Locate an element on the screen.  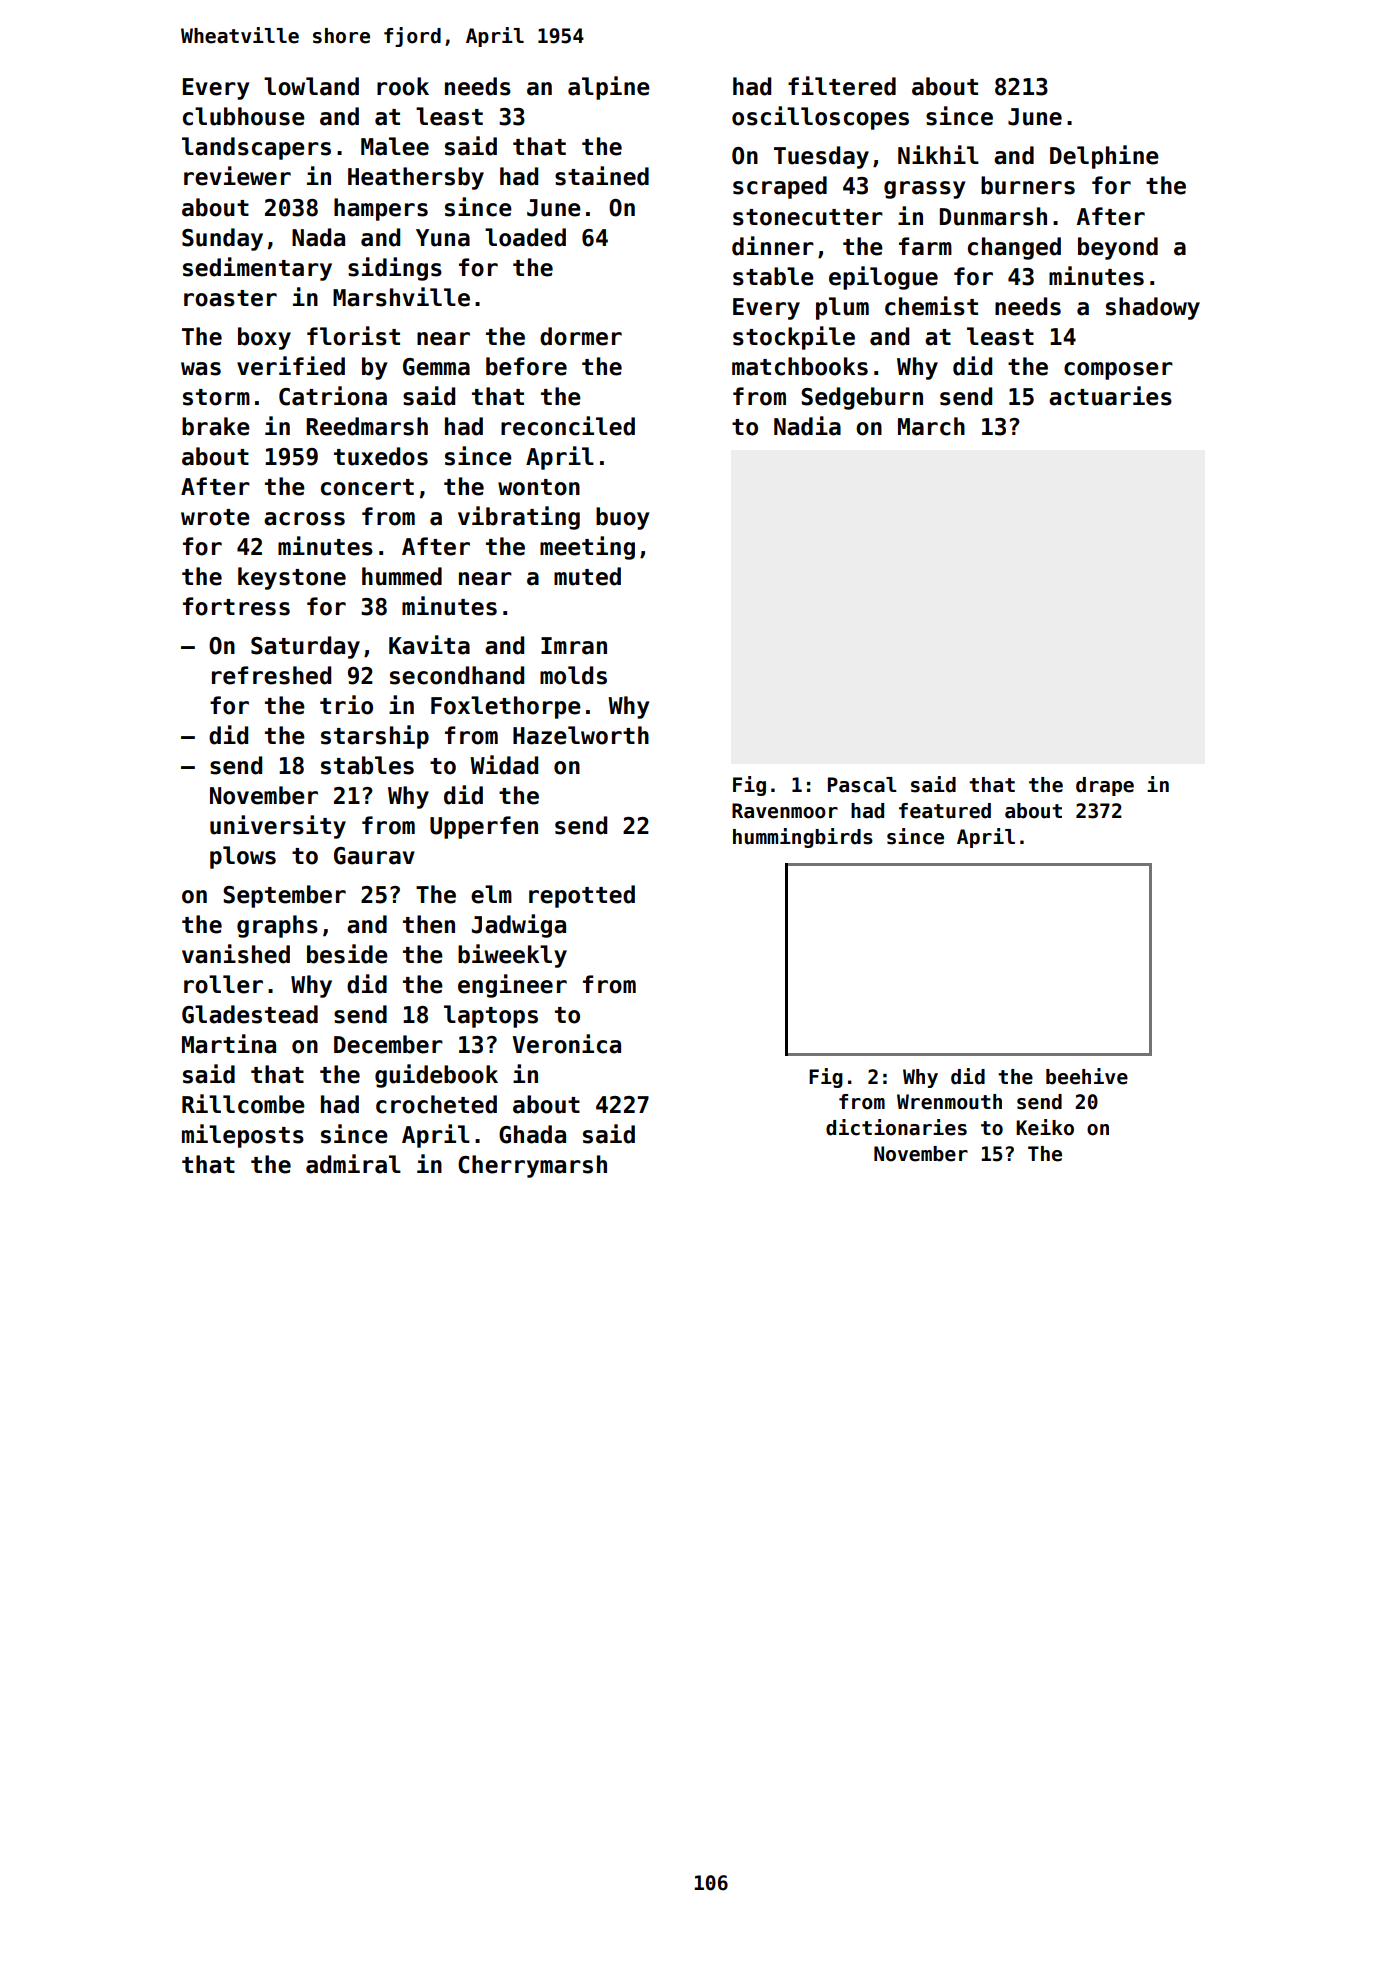
March is located at coordinates (931, 426).
